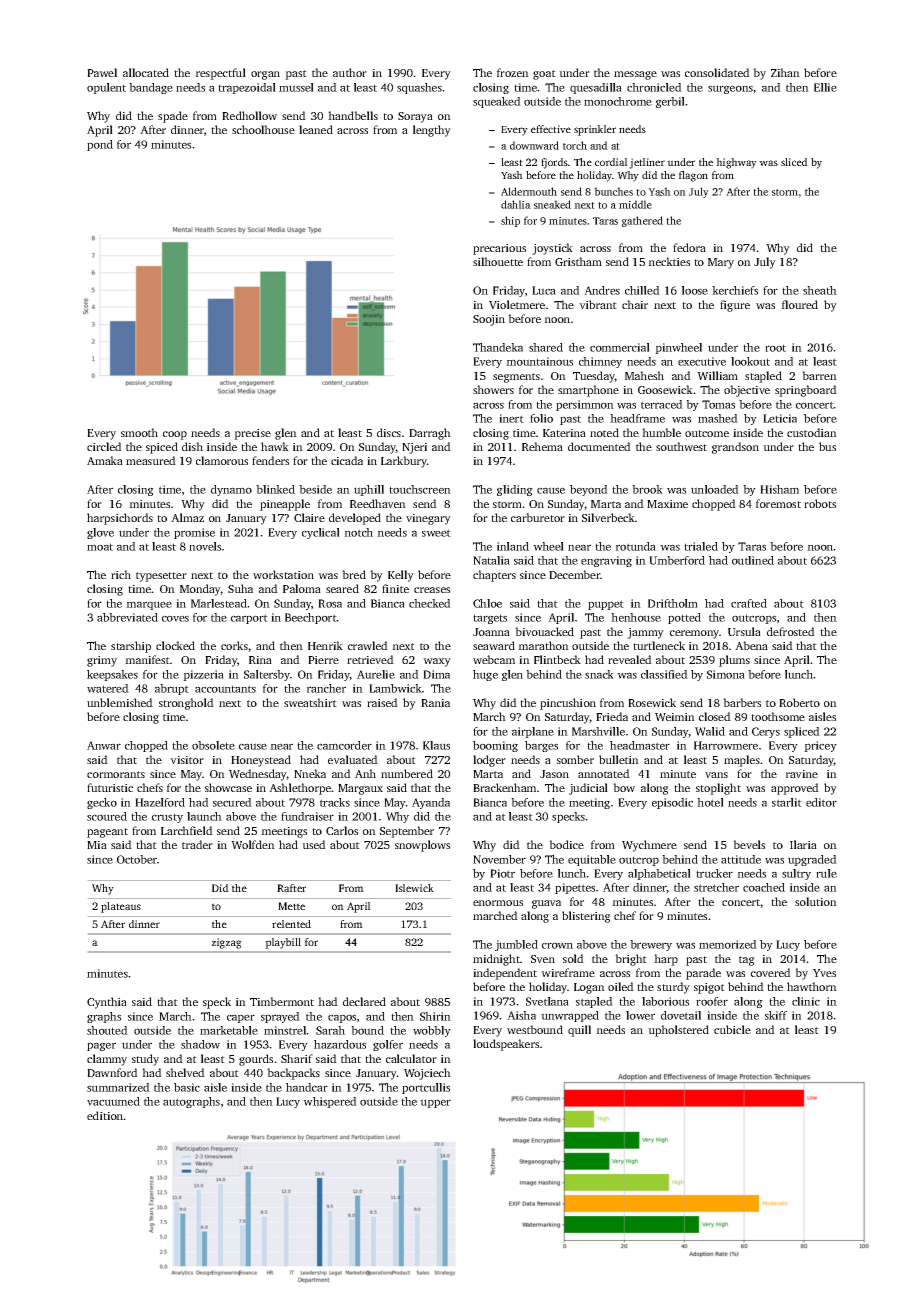 The height and width of the screenshot is (1308, 924). Describe the element at coordinates (717, 72) in the screenshot. I see `consolidated` at that location.
